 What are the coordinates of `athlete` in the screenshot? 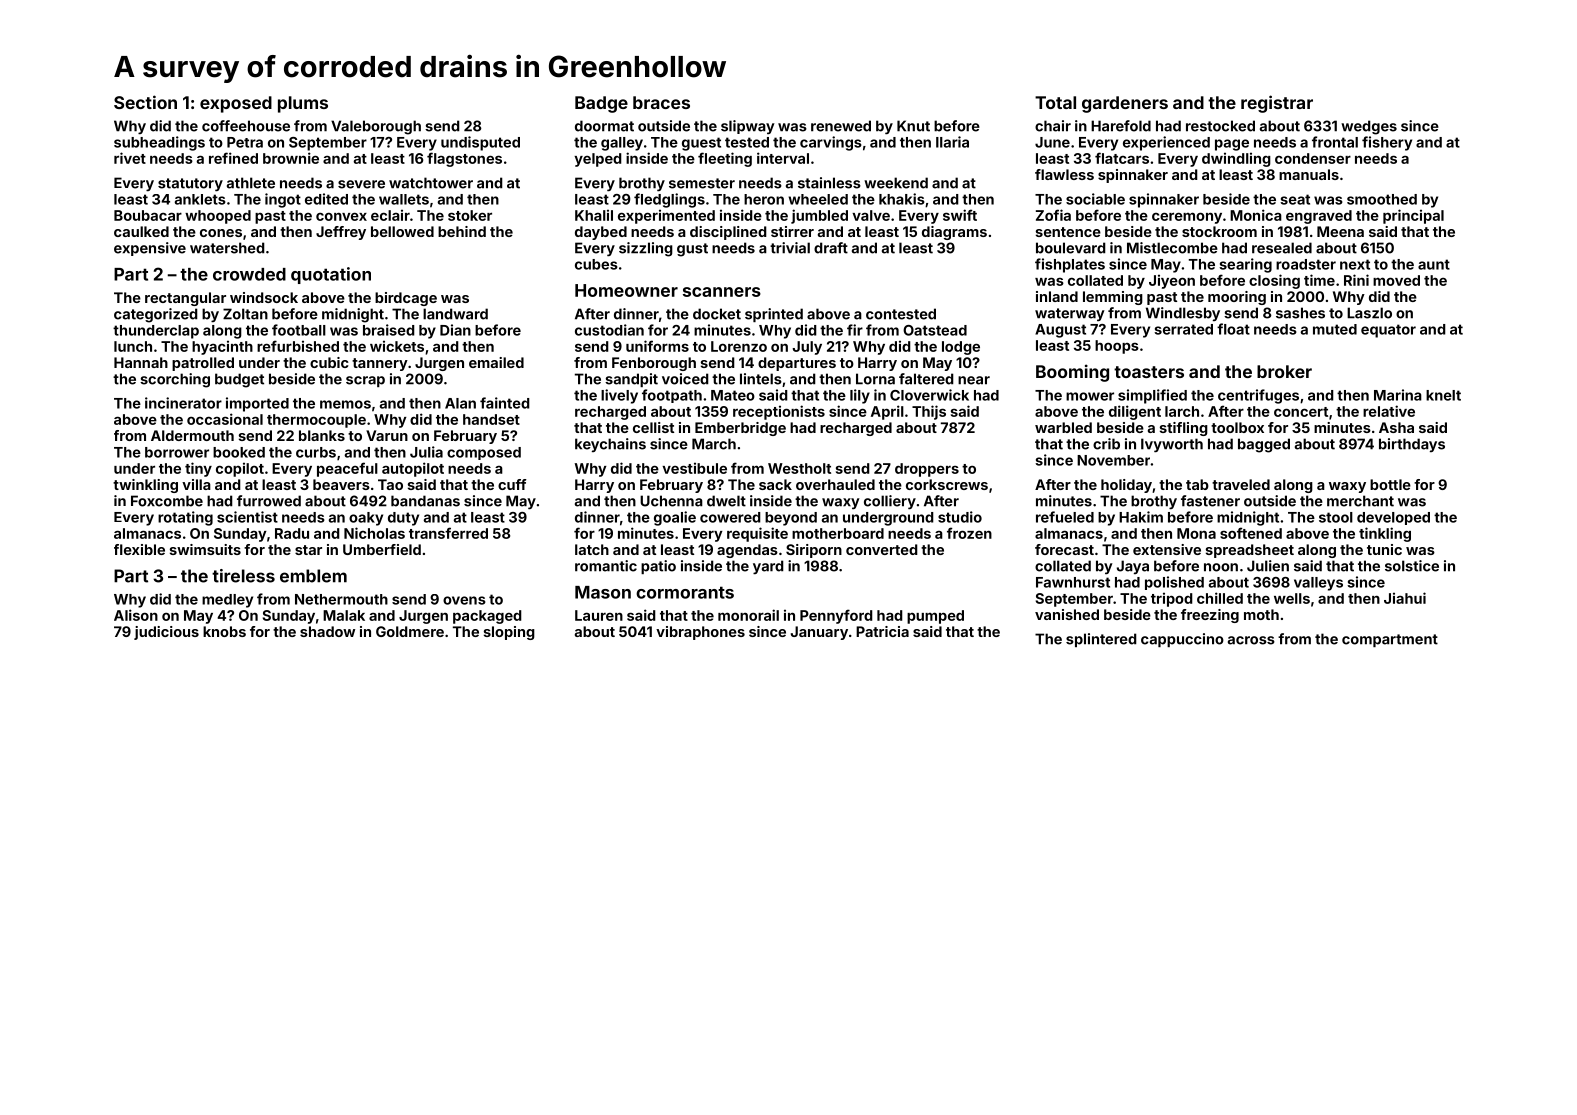 It's located at (251, 183).
